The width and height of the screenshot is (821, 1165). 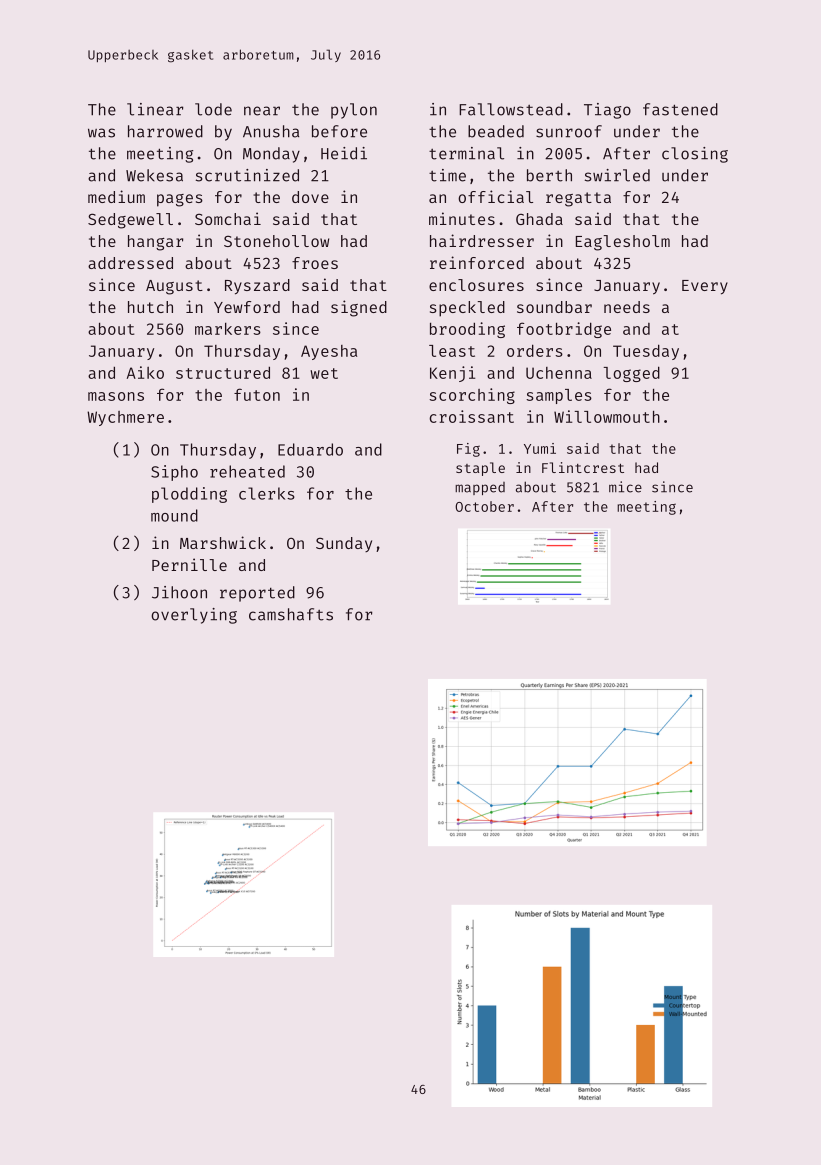 What do you see at coordinates (213, 109) in the screenshot?
I see `lode` at bounding box center [213, 109].
